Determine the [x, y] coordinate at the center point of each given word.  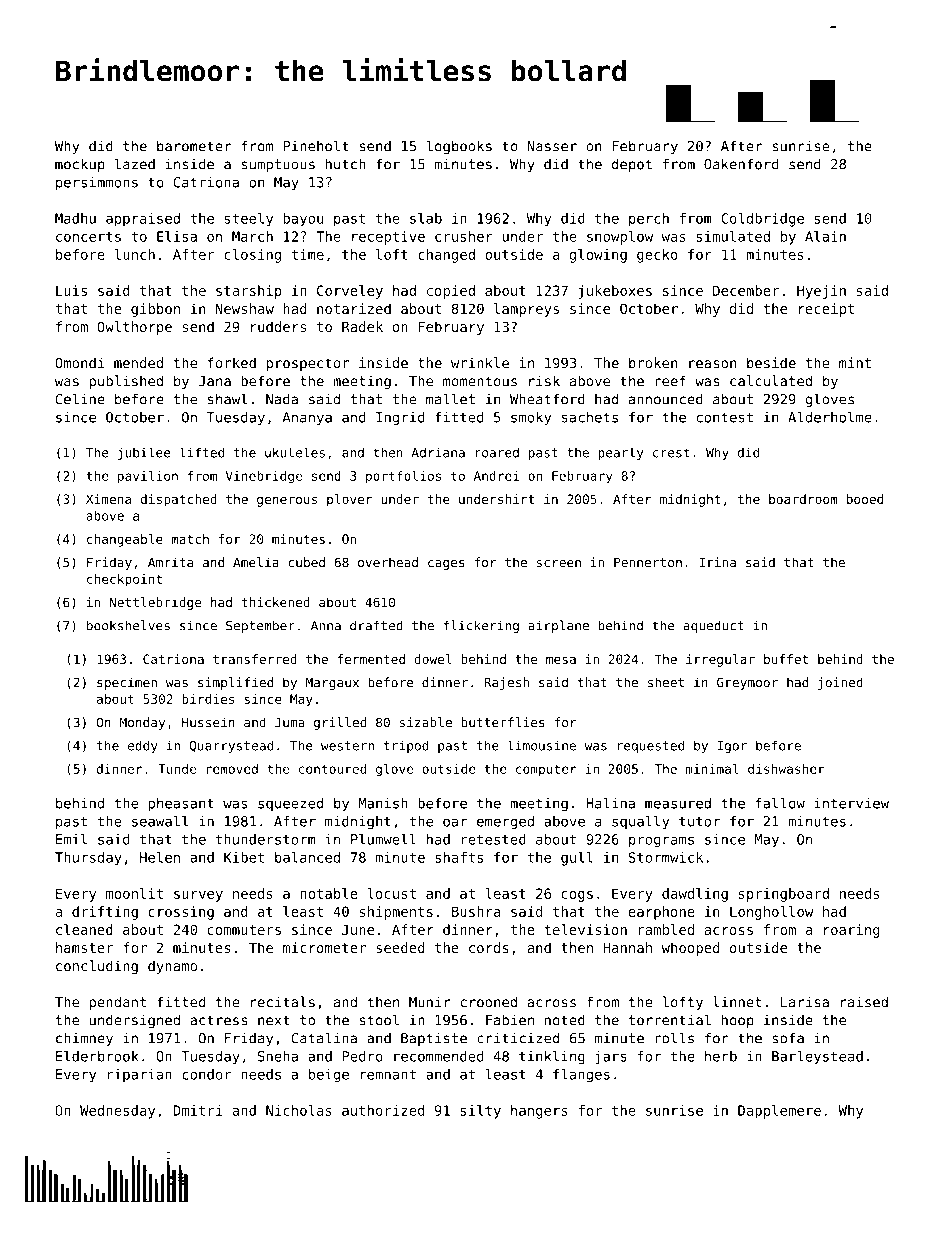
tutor [699, 821]
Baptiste [434, 1039]
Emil [71, 839]
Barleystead [817, 1057]
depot [632, 165]
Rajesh [506, 683]
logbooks [459, 147]
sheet [666, 682]
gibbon [155, 310]
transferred [255, 659]
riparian [140, 1076]
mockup [80, 165]
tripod [406, 746]
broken [653, 363]
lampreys [526, 310]
